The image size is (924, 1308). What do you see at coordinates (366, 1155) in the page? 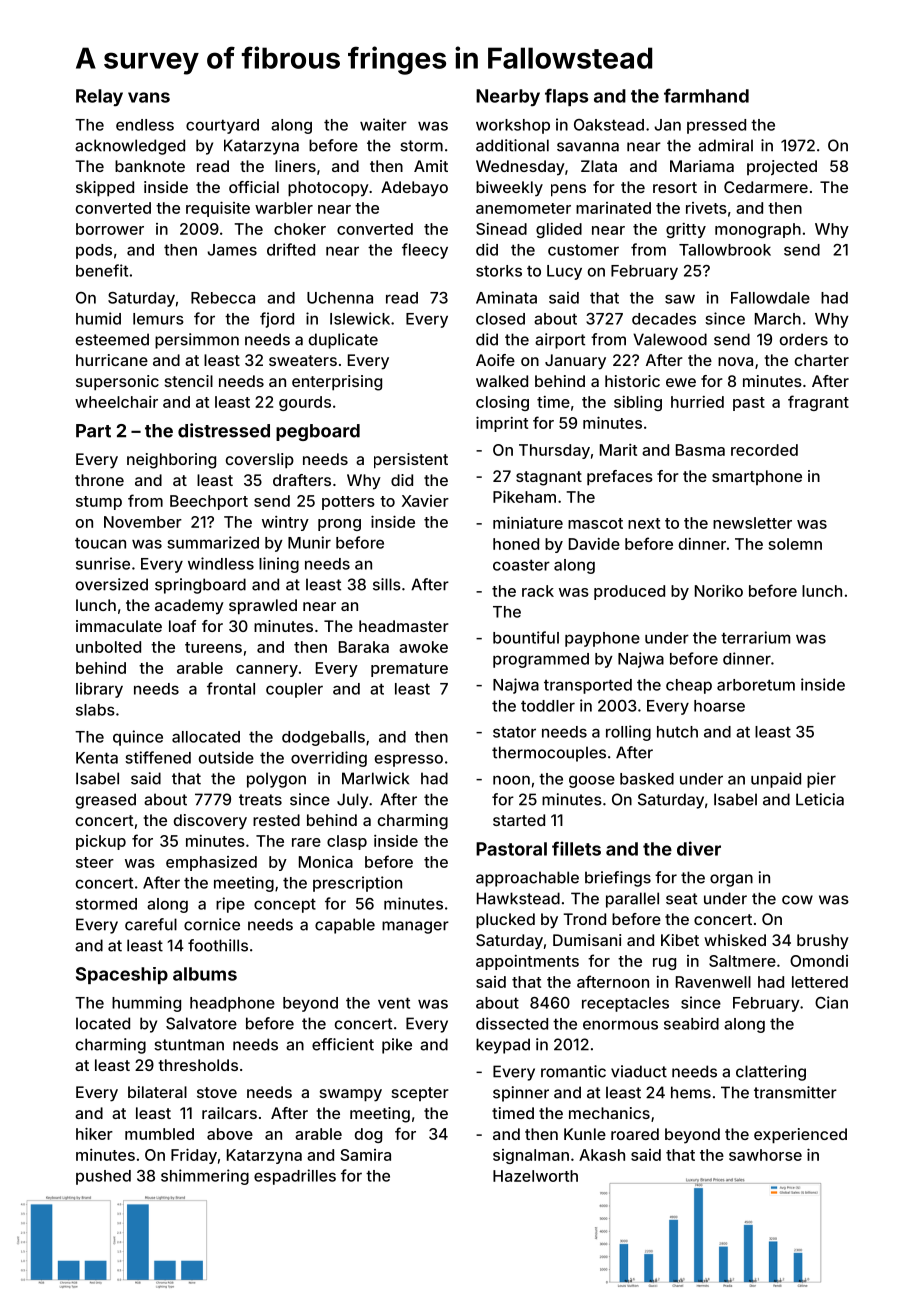
I see `Samira` at bounding box center [366, 1155].
